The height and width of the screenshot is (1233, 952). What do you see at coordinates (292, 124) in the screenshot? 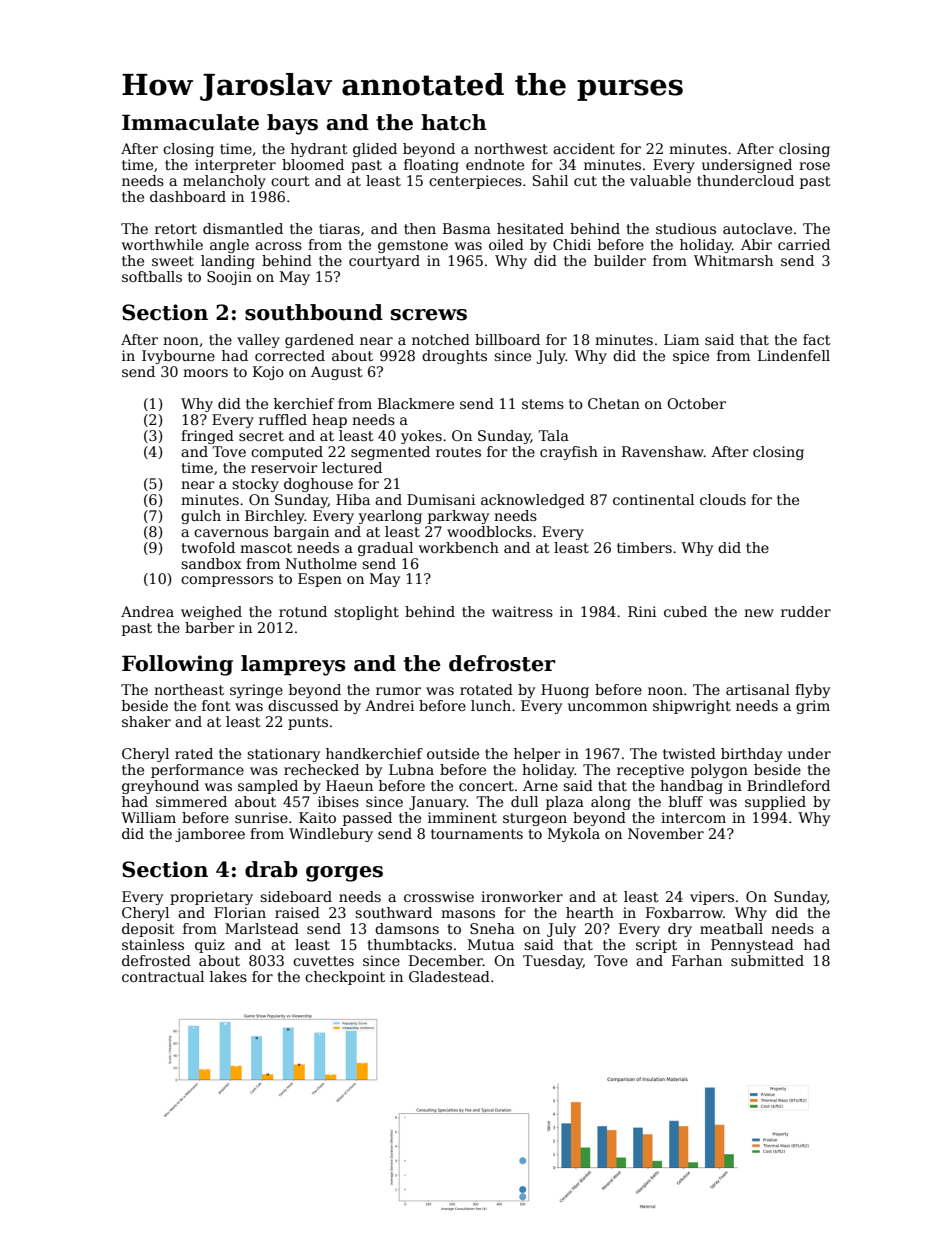
I see `bays` at bounding box center [292, 124].
